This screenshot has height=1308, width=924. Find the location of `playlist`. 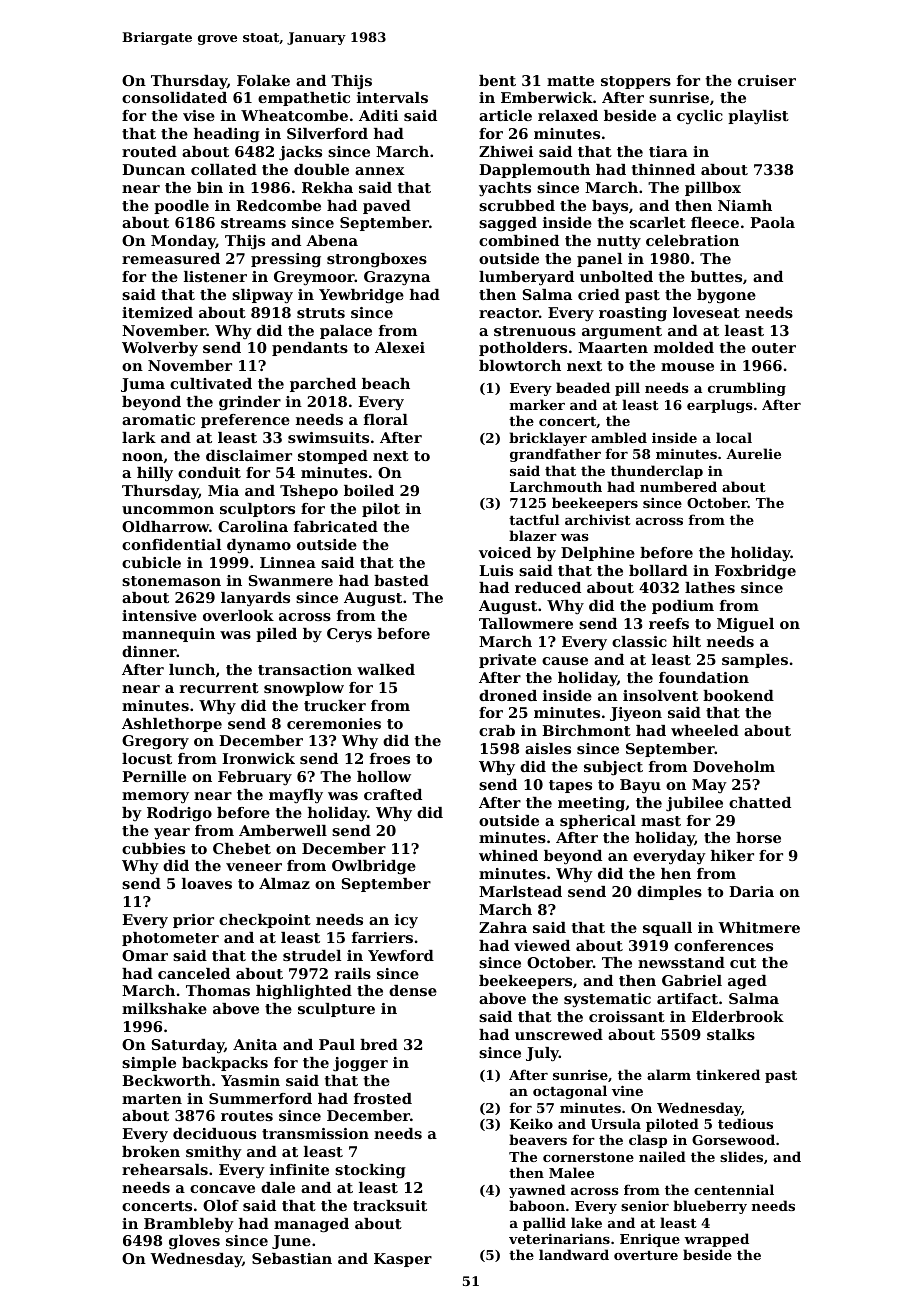

playlist is located at coordinates (758, 117).
